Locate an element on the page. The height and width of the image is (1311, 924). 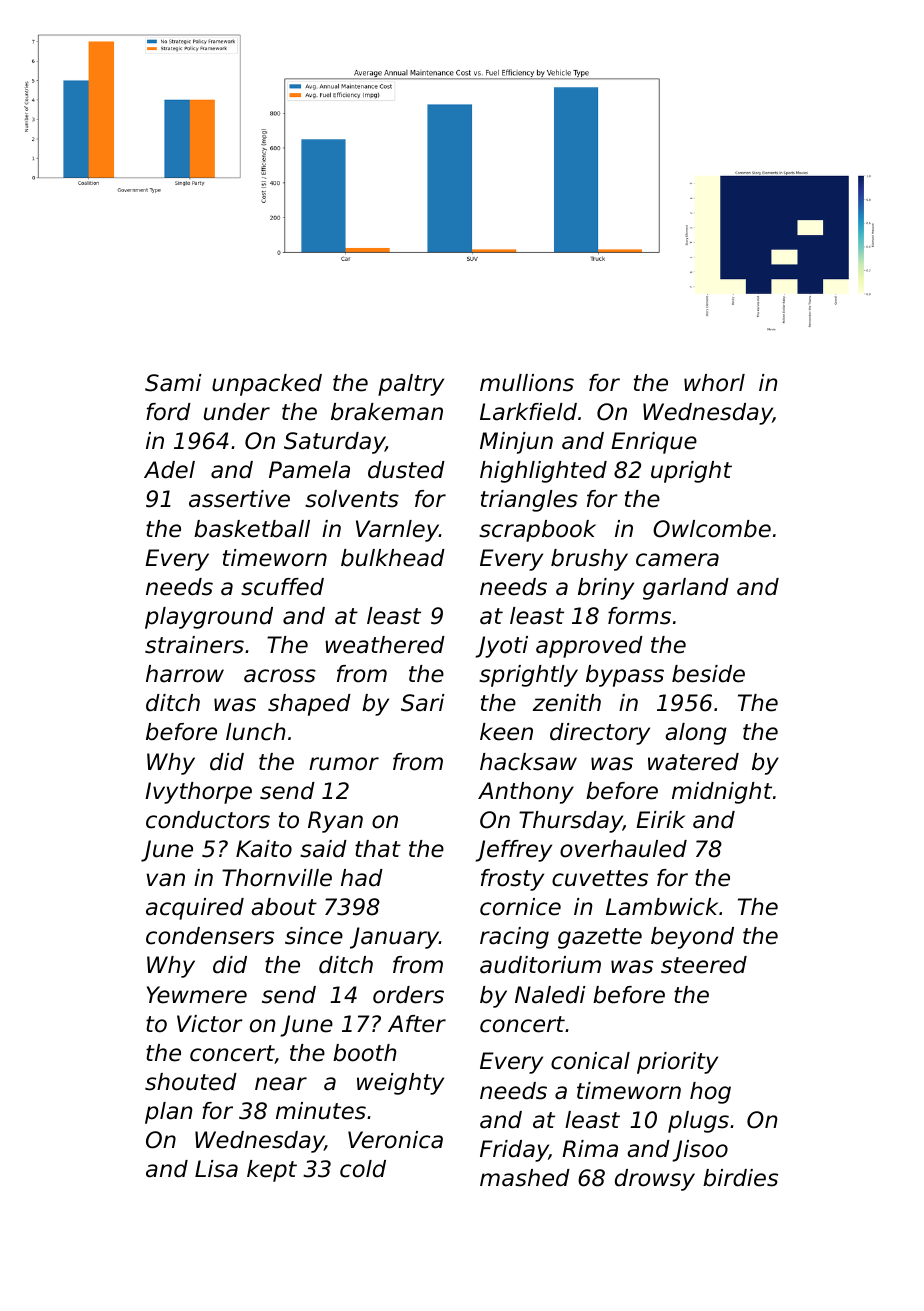
Enrique is located at coordinates (654, 443).
